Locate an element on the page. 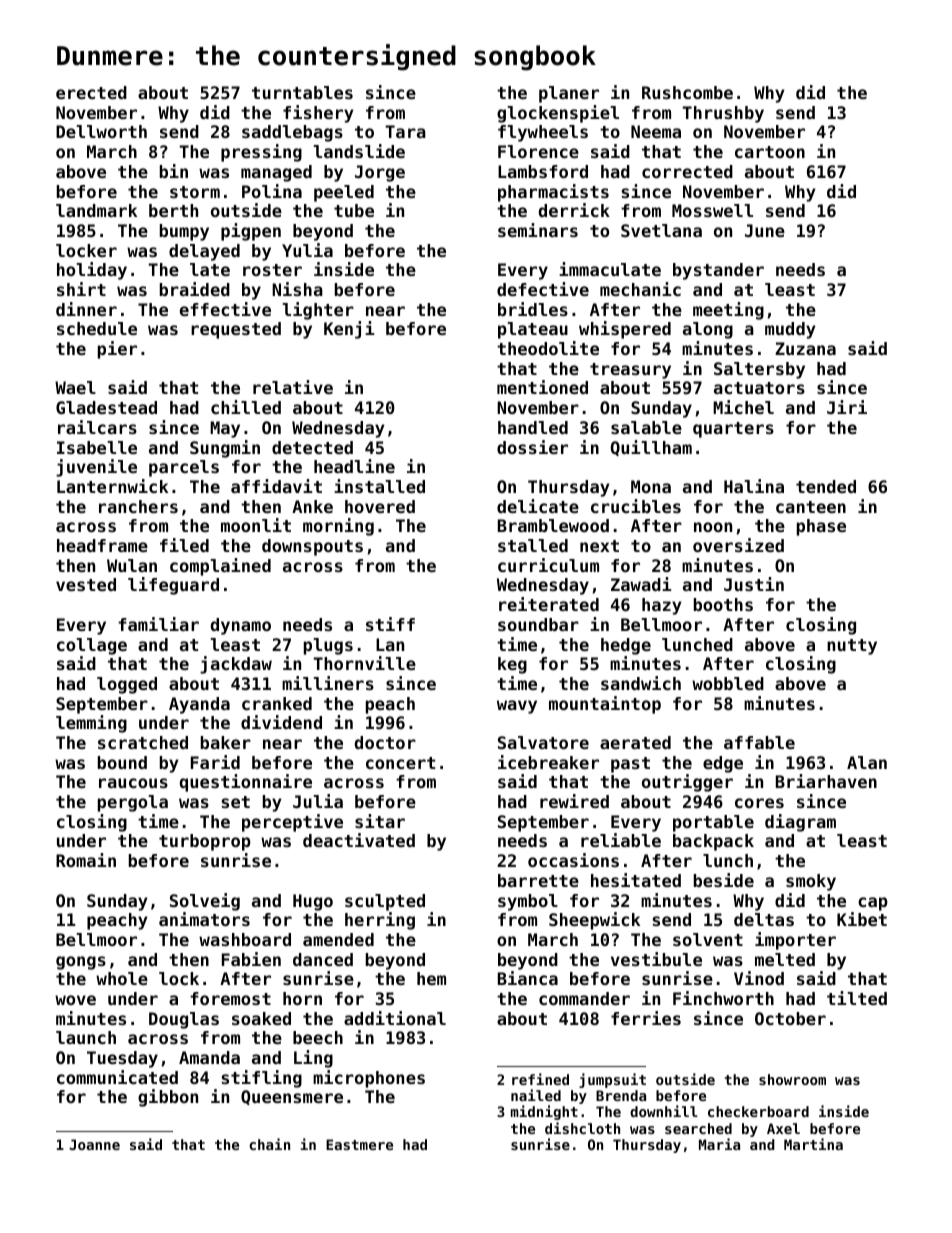 This image has width=952, height=1233. Lanternwick is located at coordinates (112, 486).
